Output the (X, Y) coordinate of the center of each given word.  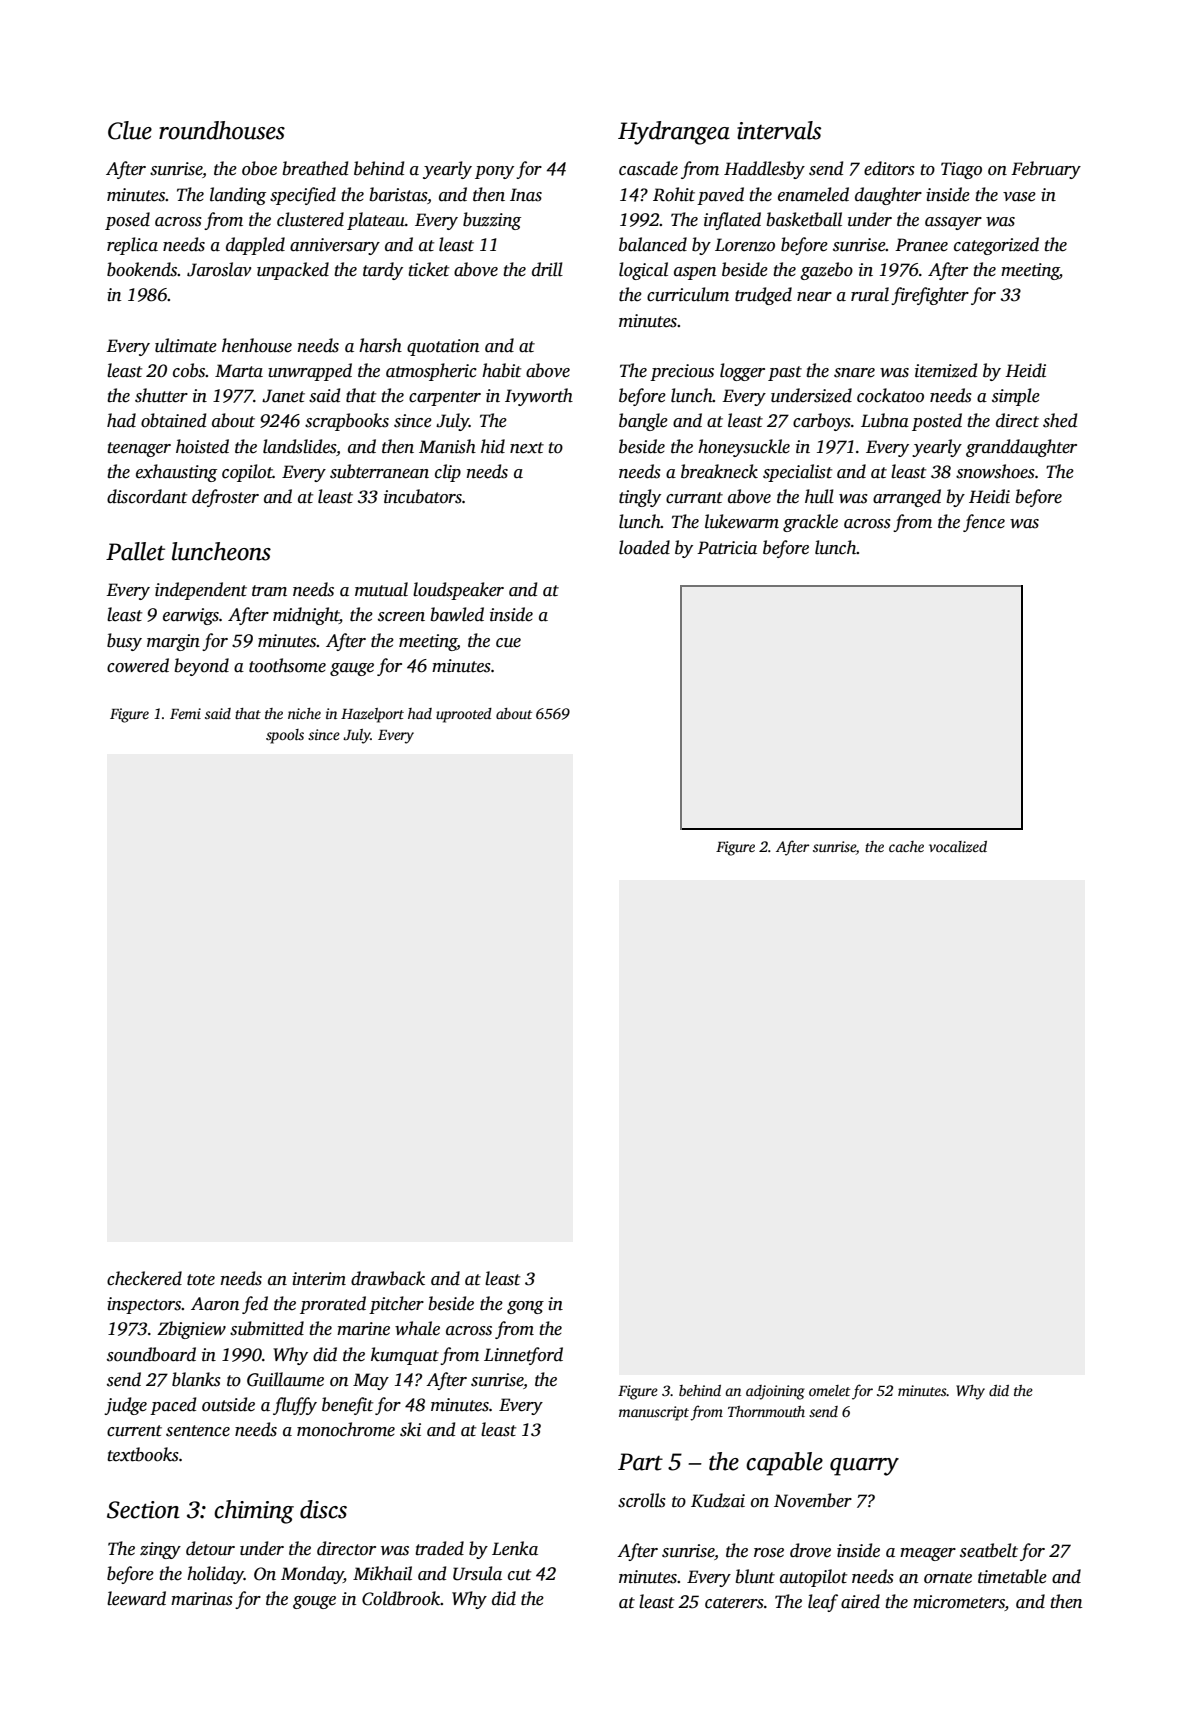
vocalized (958, 846)
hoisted (202, 446)
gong (525, 1307)
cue (508, 643)
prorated (333, 1305)
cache (906, 846)
